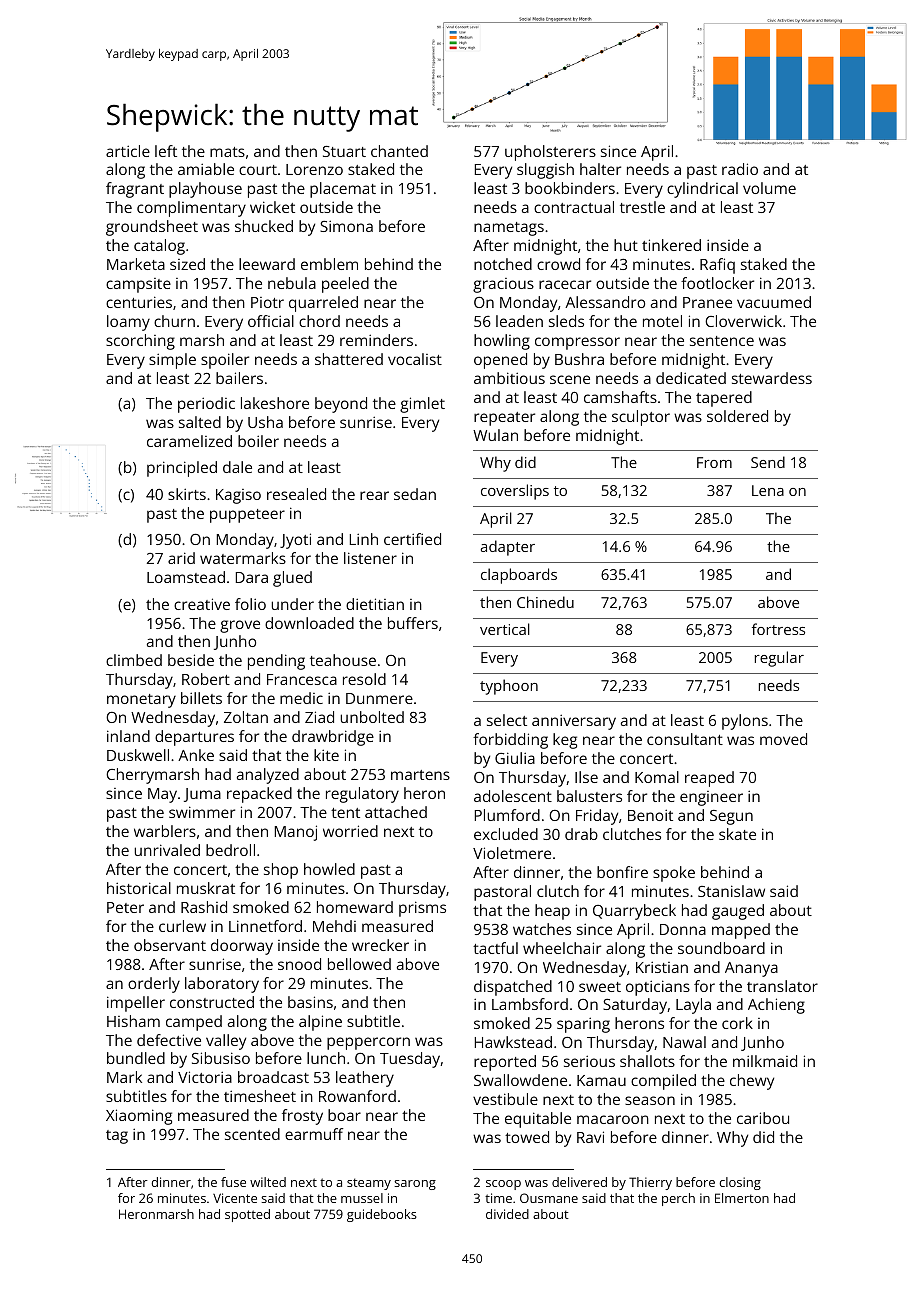 Image resolution: width=924 pixels, height=1308 pixels. I want to click on upholsterers, so click(550, 153).
